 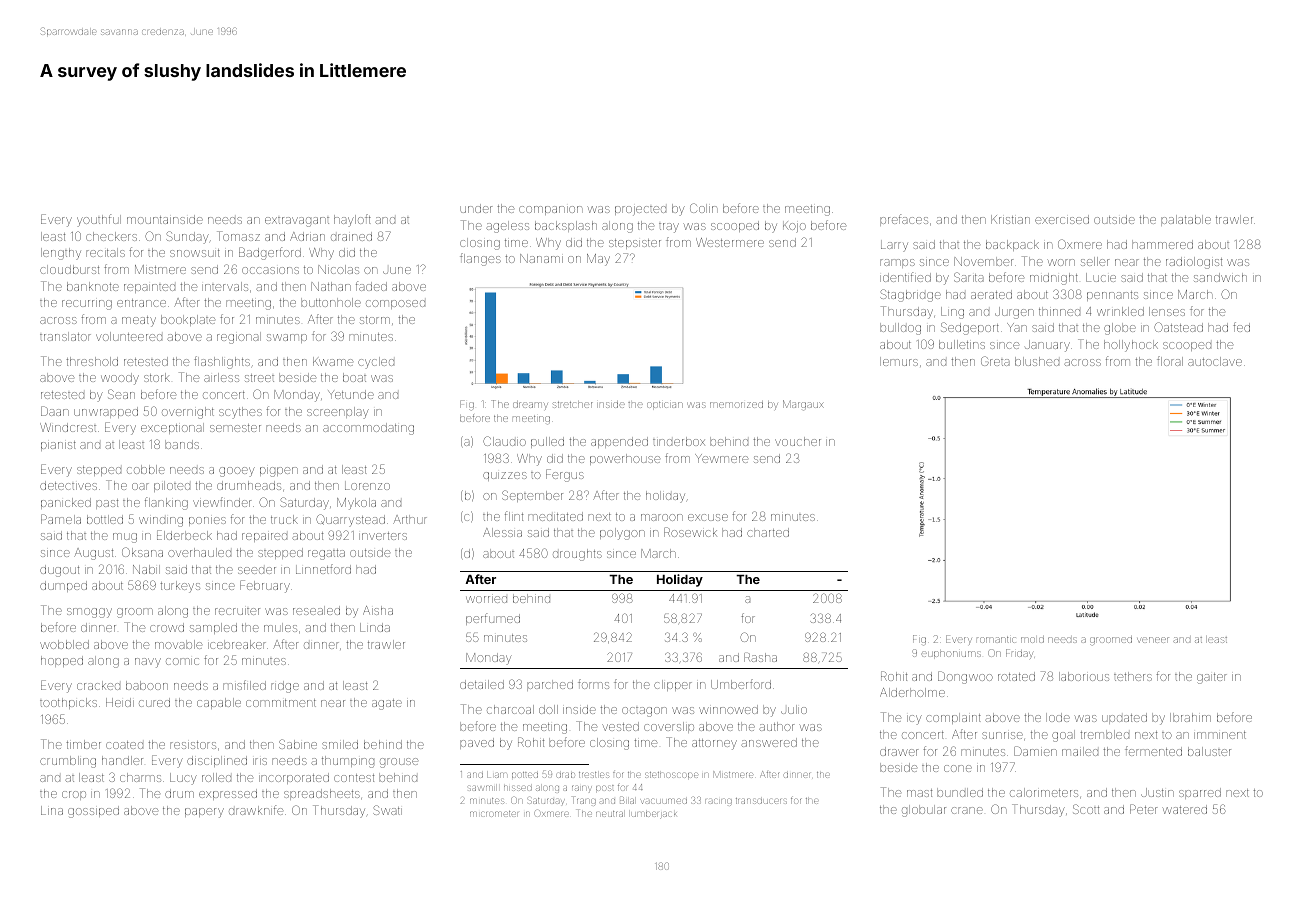 What do you see at coordinates (63, 586) in the screenshot?
I see `dumped` at bounding box center [63, 586].
